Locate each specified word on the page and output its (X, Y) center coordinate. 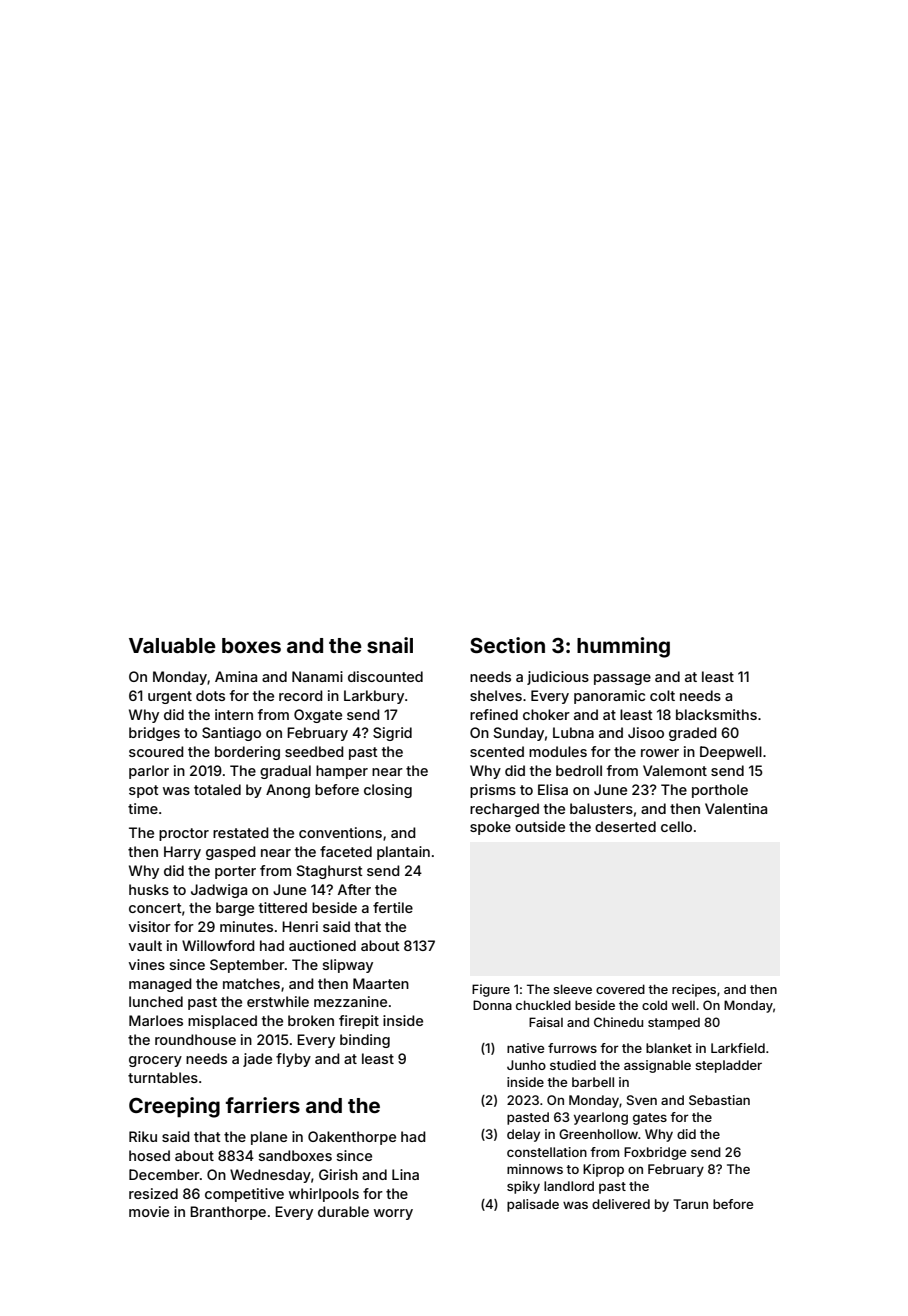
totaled (217, 789)
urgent (170, 697)
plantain (403, 853)
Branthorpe (228, 1213)
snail (390, 645)
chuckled (543, 1005)
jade (257, 1060)
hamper (342, 772)
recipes (694, 990)
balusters (601, 808)
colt (662, 695)
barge (235, 909)
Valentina (736, 808)
